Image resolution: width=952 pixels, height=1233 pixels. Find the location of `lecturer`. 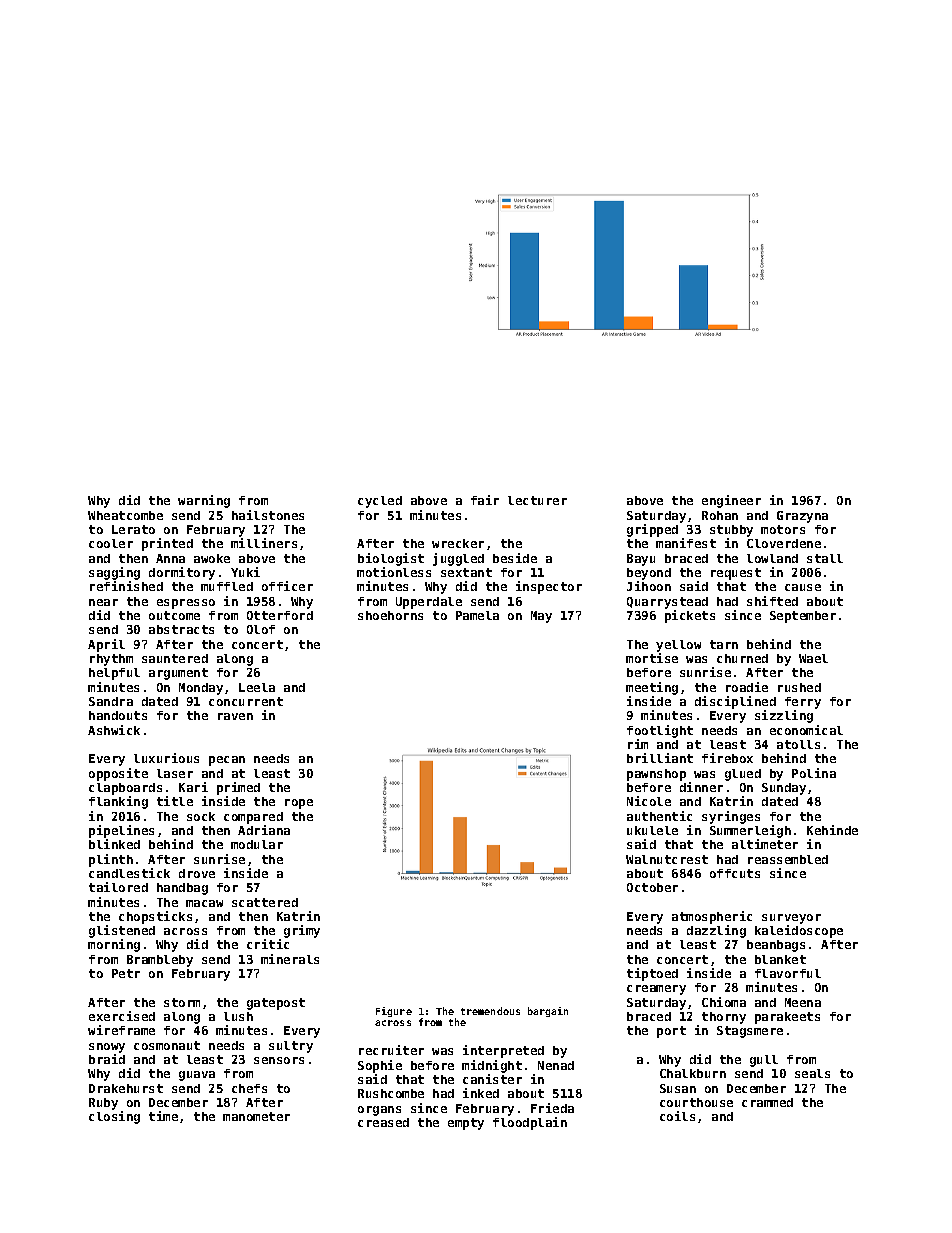

lecturer is located at coordinates (537, 500).
